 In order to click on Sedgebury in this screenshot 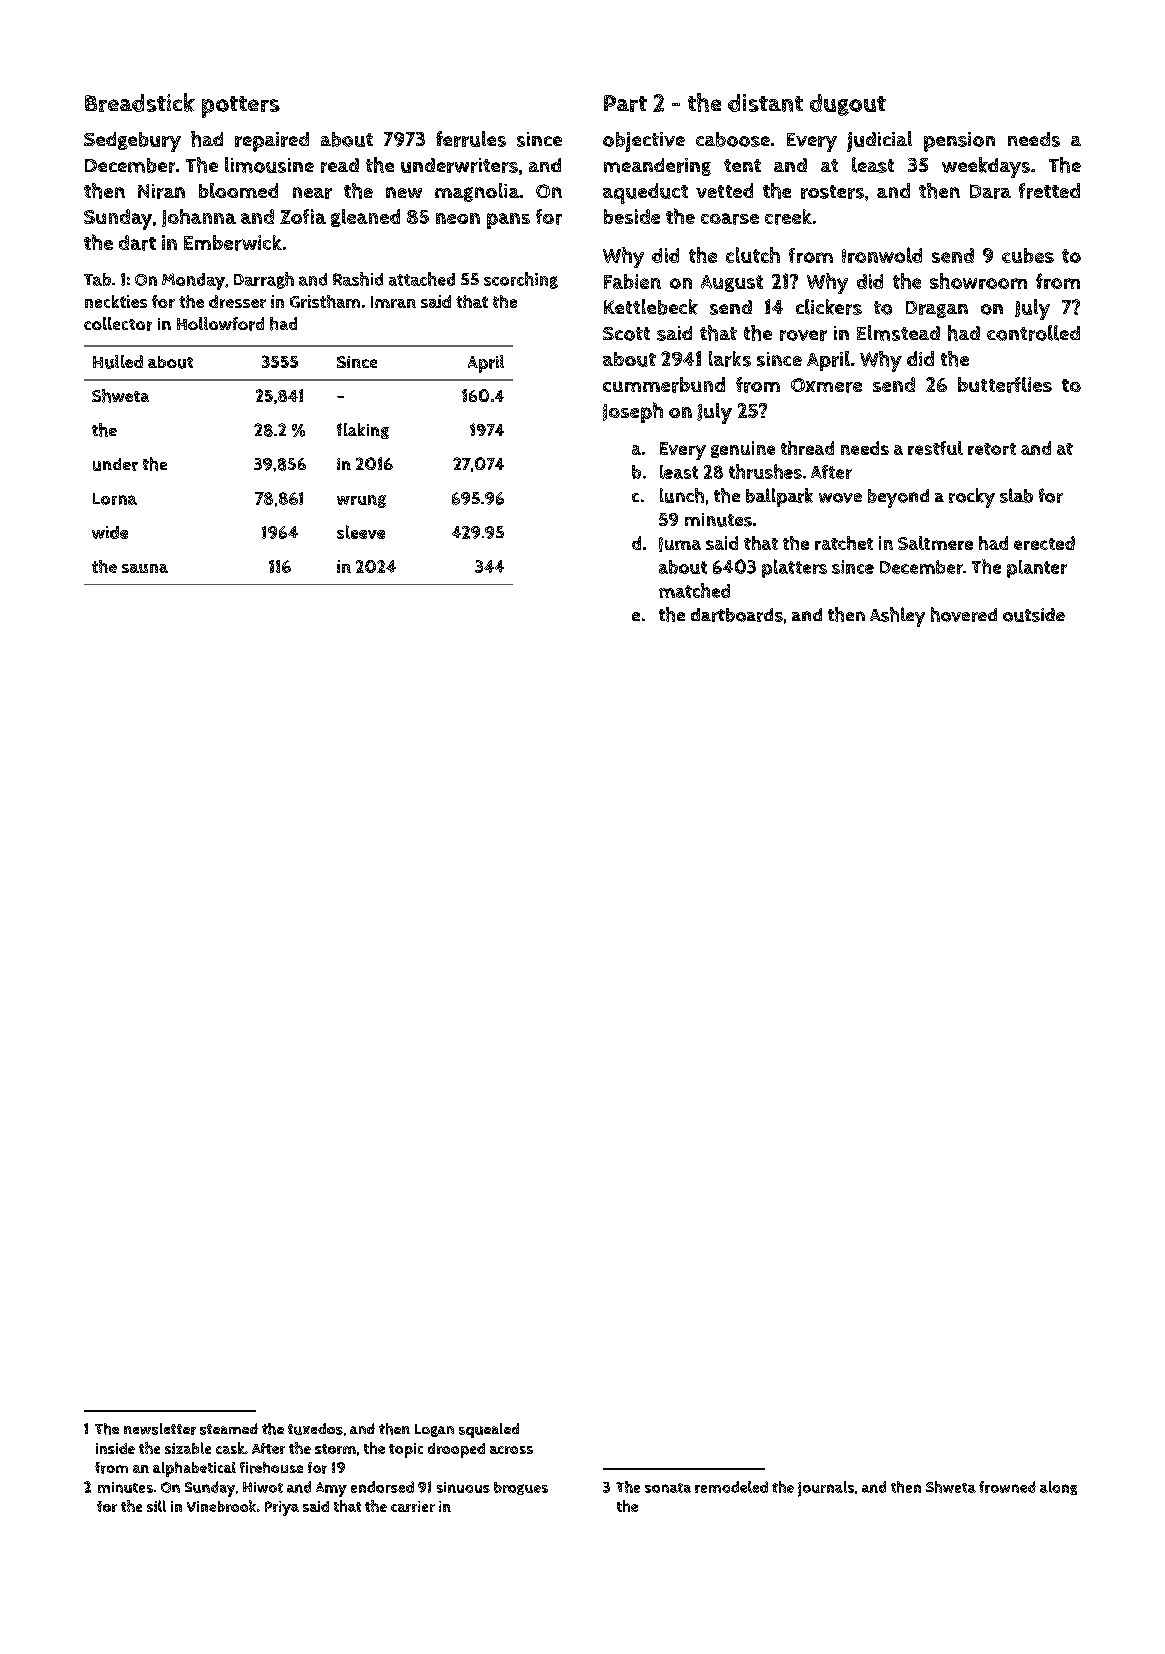, I will do `click(132, 142)`.
